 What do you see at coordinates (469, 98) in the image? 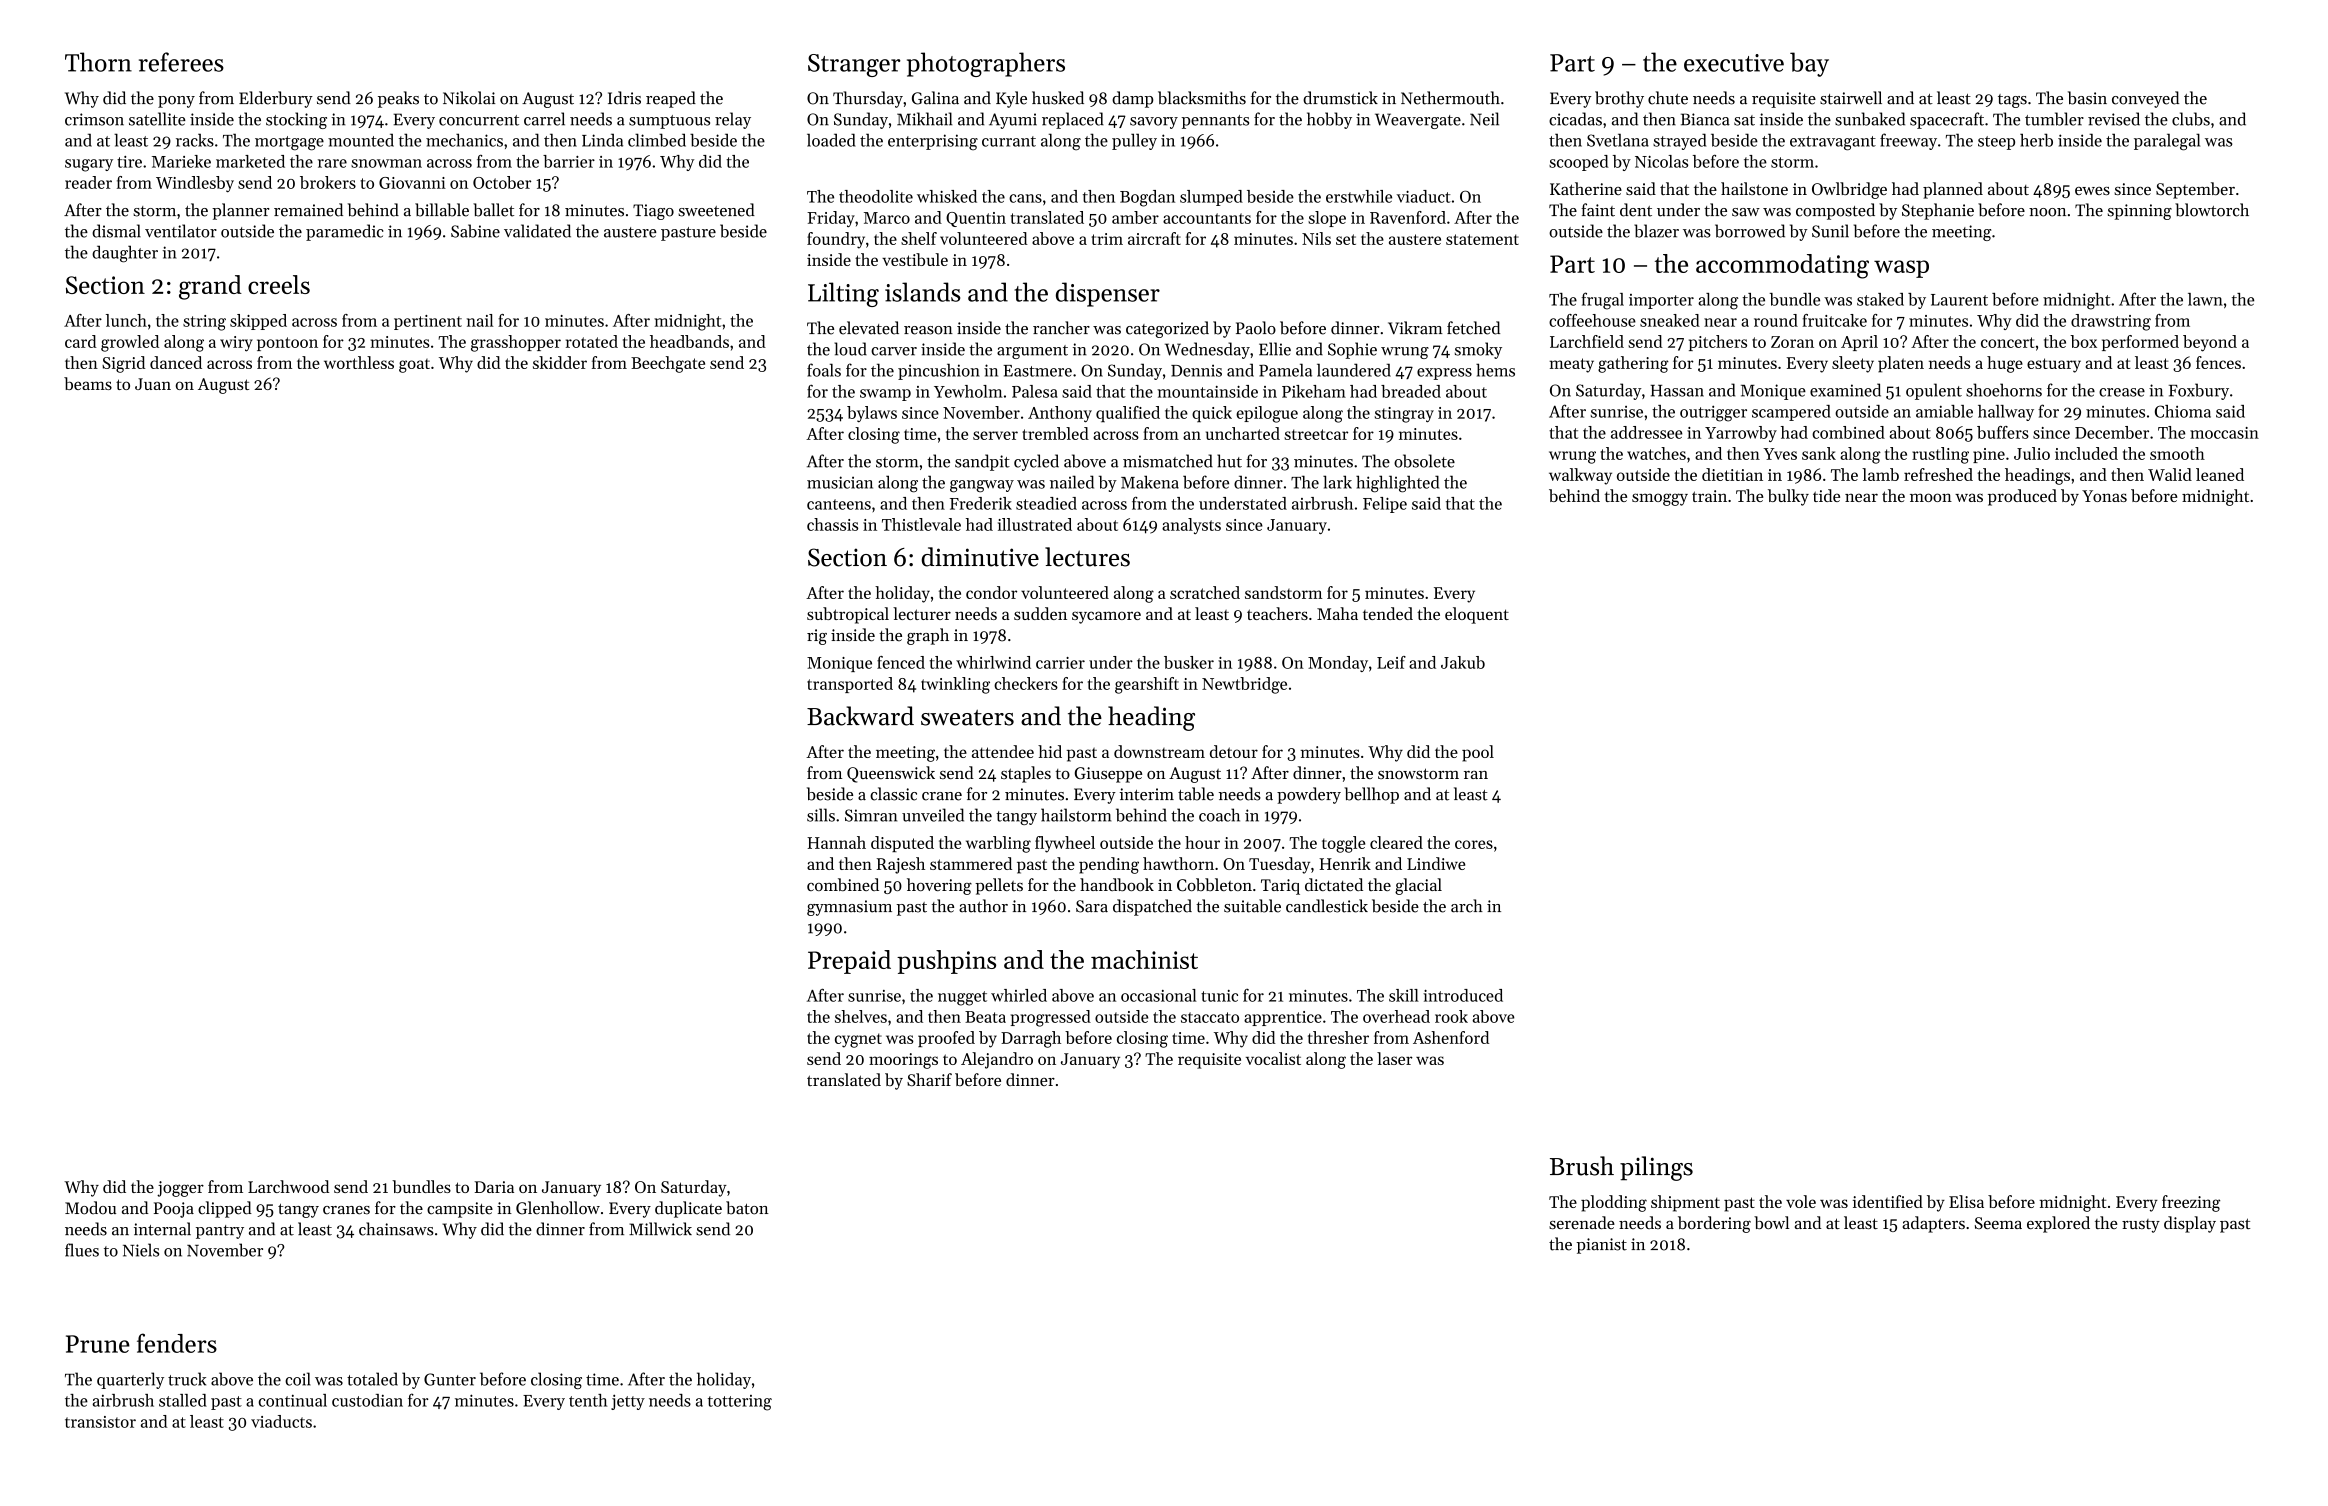
I see `Nikolai` at bounding box center [469, 98].
